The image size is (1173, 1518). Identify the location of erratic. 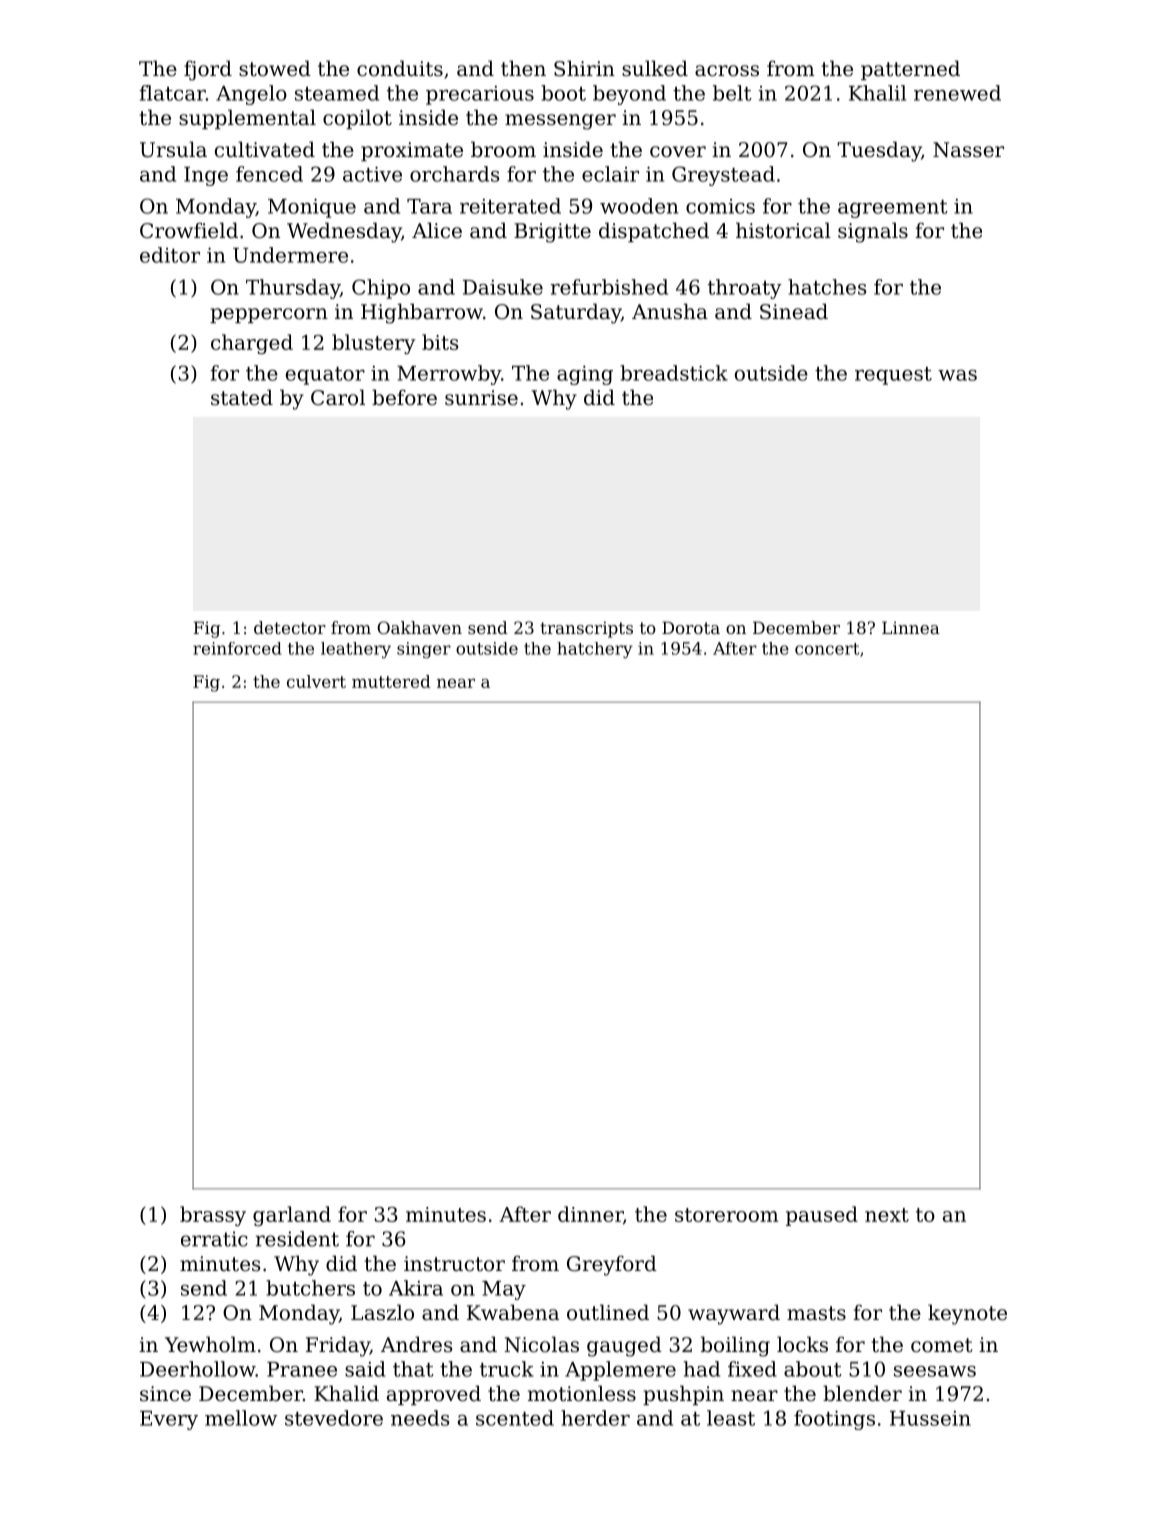
(214, 1239).
